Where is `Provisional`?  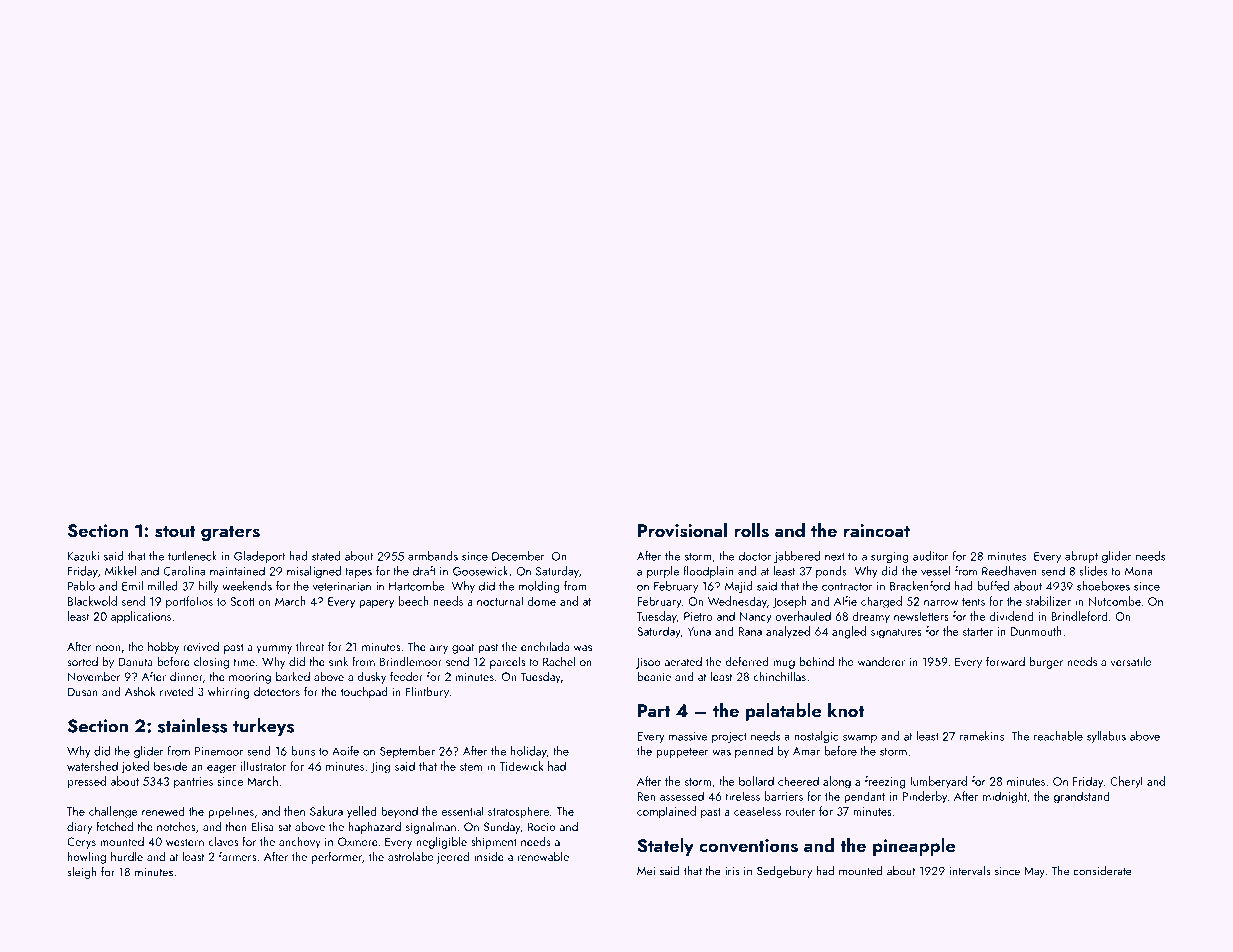 Provisional is located at coordinates (682, 530).
